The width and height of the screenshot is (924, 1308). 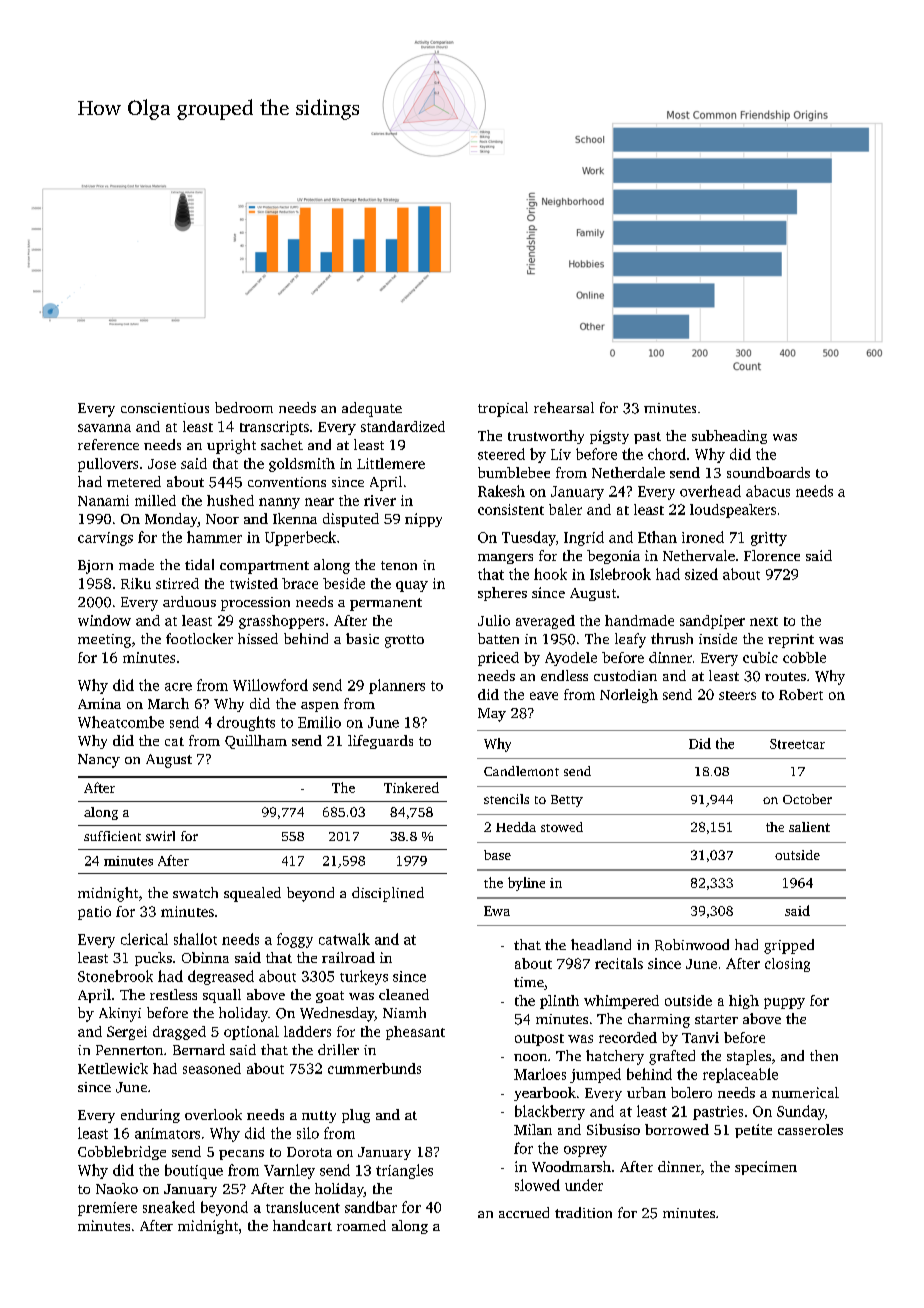 What do you see at coordinates (533, 1129) in the screenshot?
I see `Milan` at bounding box center [533, 1129].
